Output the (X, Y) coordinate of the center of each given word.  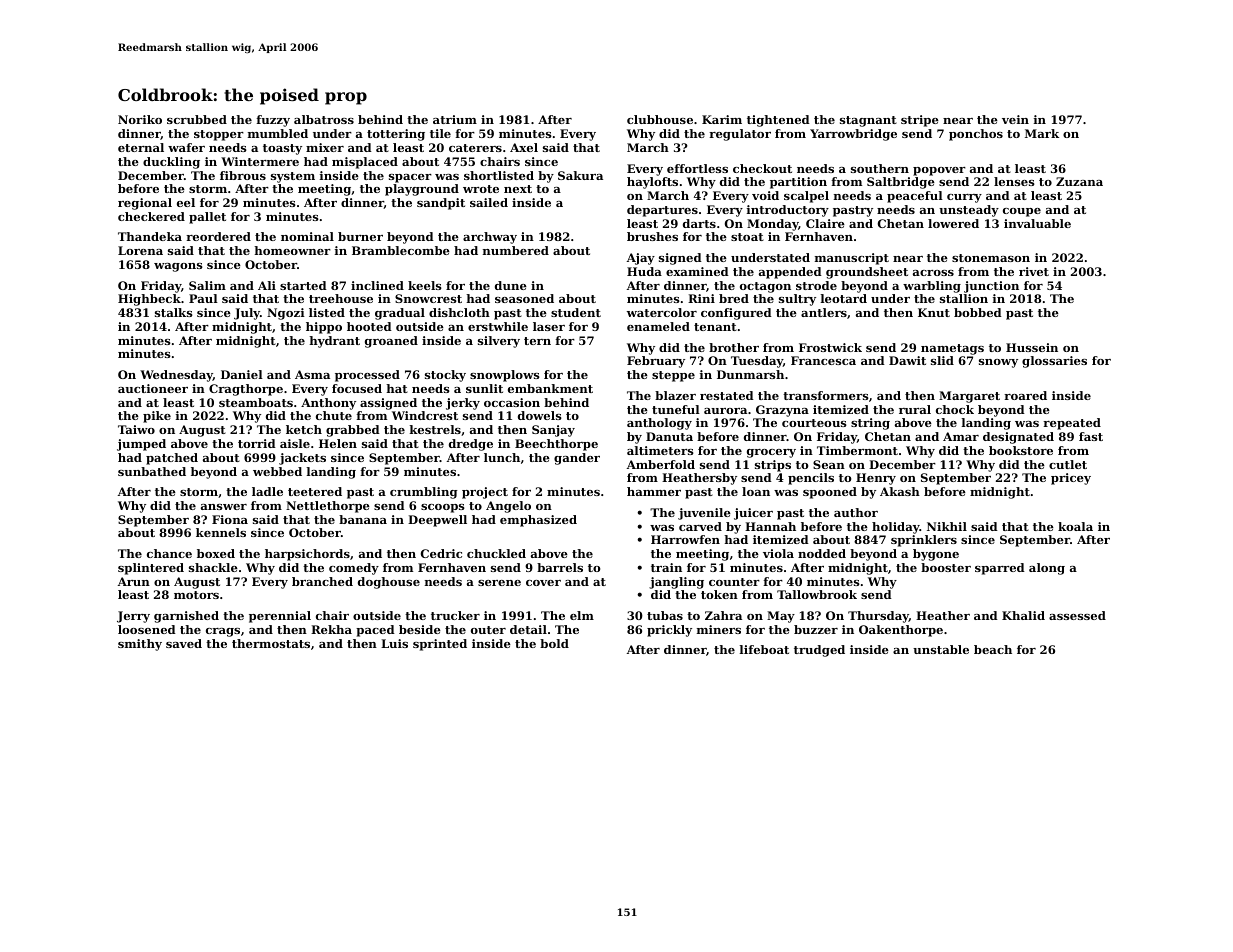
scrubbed (197, 119)
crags (223, 632)
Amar (961, 436)
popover (939, 171)
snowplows (505, 376)
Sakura (580, 175)
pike (157, 417)
